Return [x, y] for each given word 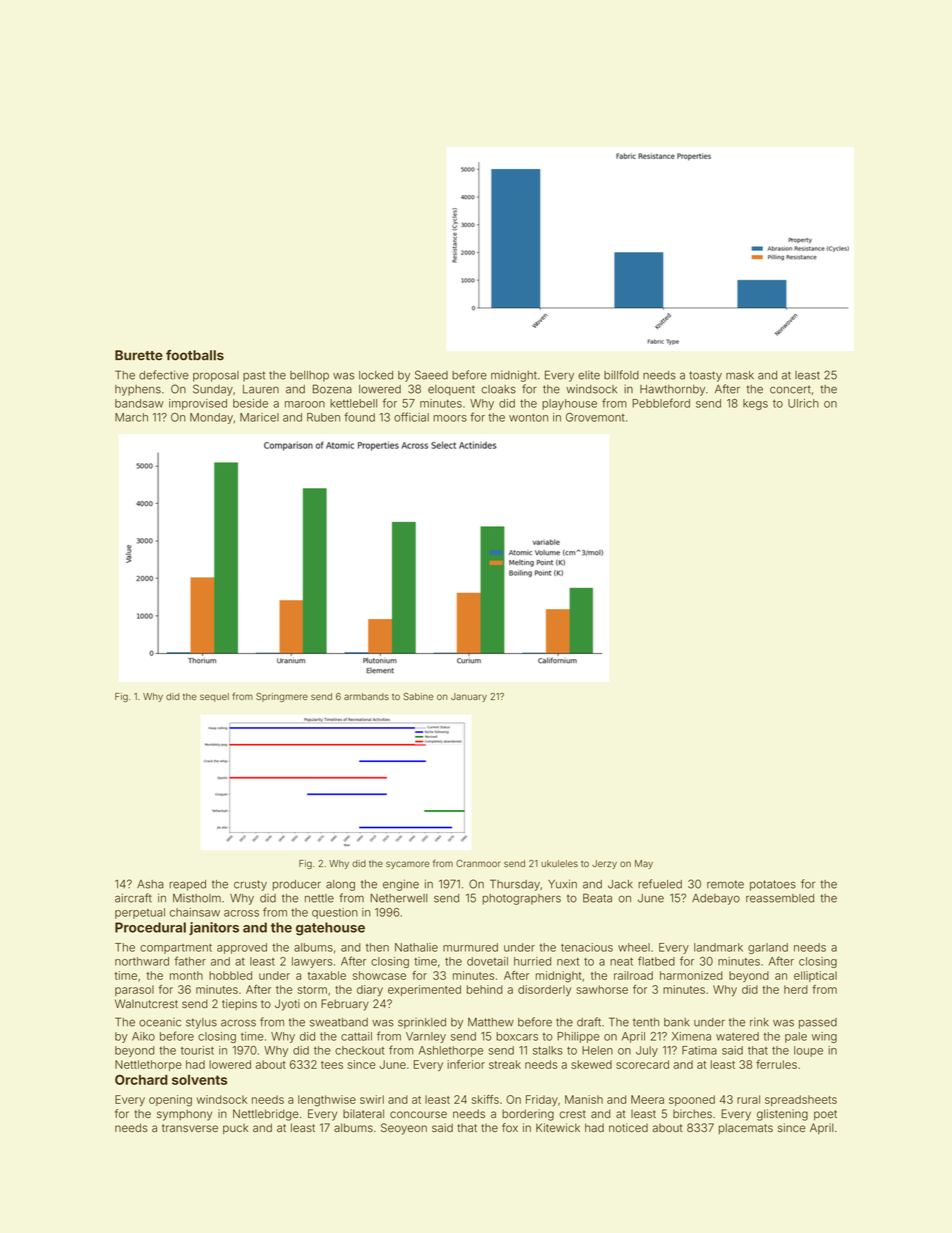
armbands [366, 696]
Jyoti [287, 1005]
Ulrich [803, 403]
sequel [214, 697]
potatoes [773, 885]
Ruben [323, 417]
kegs [755, 404]
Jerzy [604, 864]
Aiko [143, 1036]
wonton [528, 417]
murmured [470, 947]
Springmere [282, 697]
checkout [360, 1050]
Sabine [418, 696]
